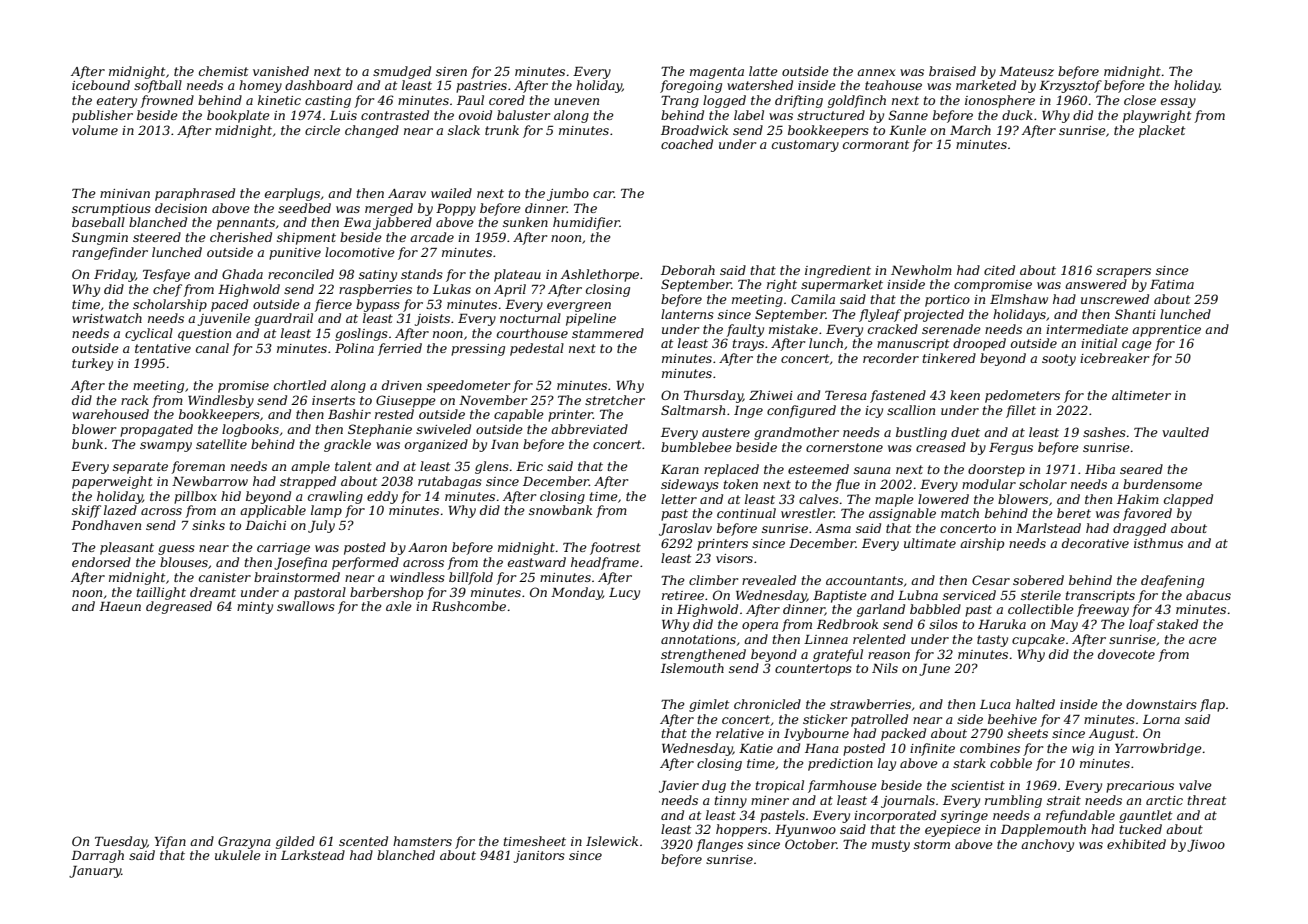 This image has width=1308, height=924. What do you see at coordinates (1136, 346) in the image?
I see `cage` at bounding box center [1136, 346].
